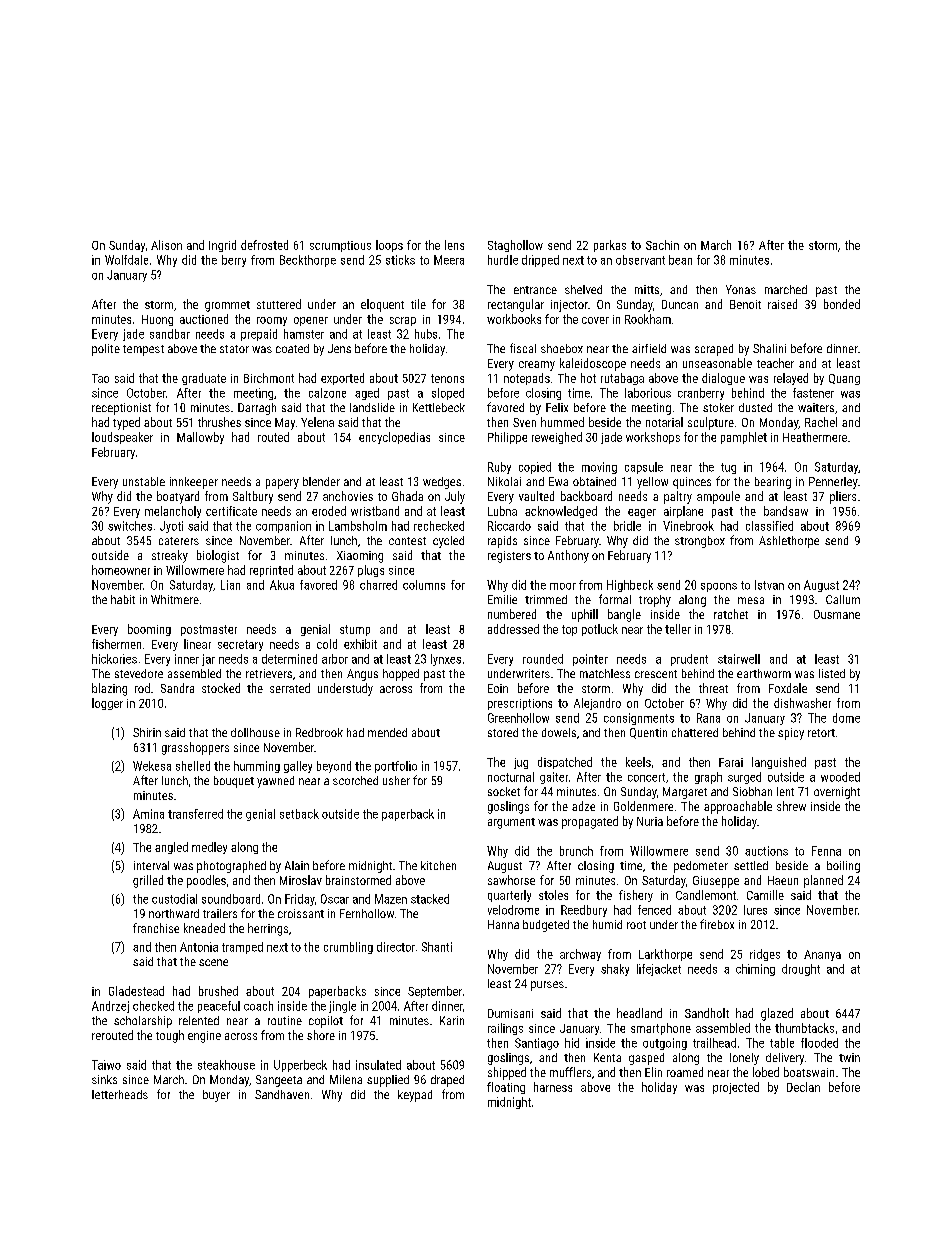 This document has height=1233, width=952. What do you see at coordinates (216, 1096) in the document?
I see `buyer` at bounding box center [216, 1096].
